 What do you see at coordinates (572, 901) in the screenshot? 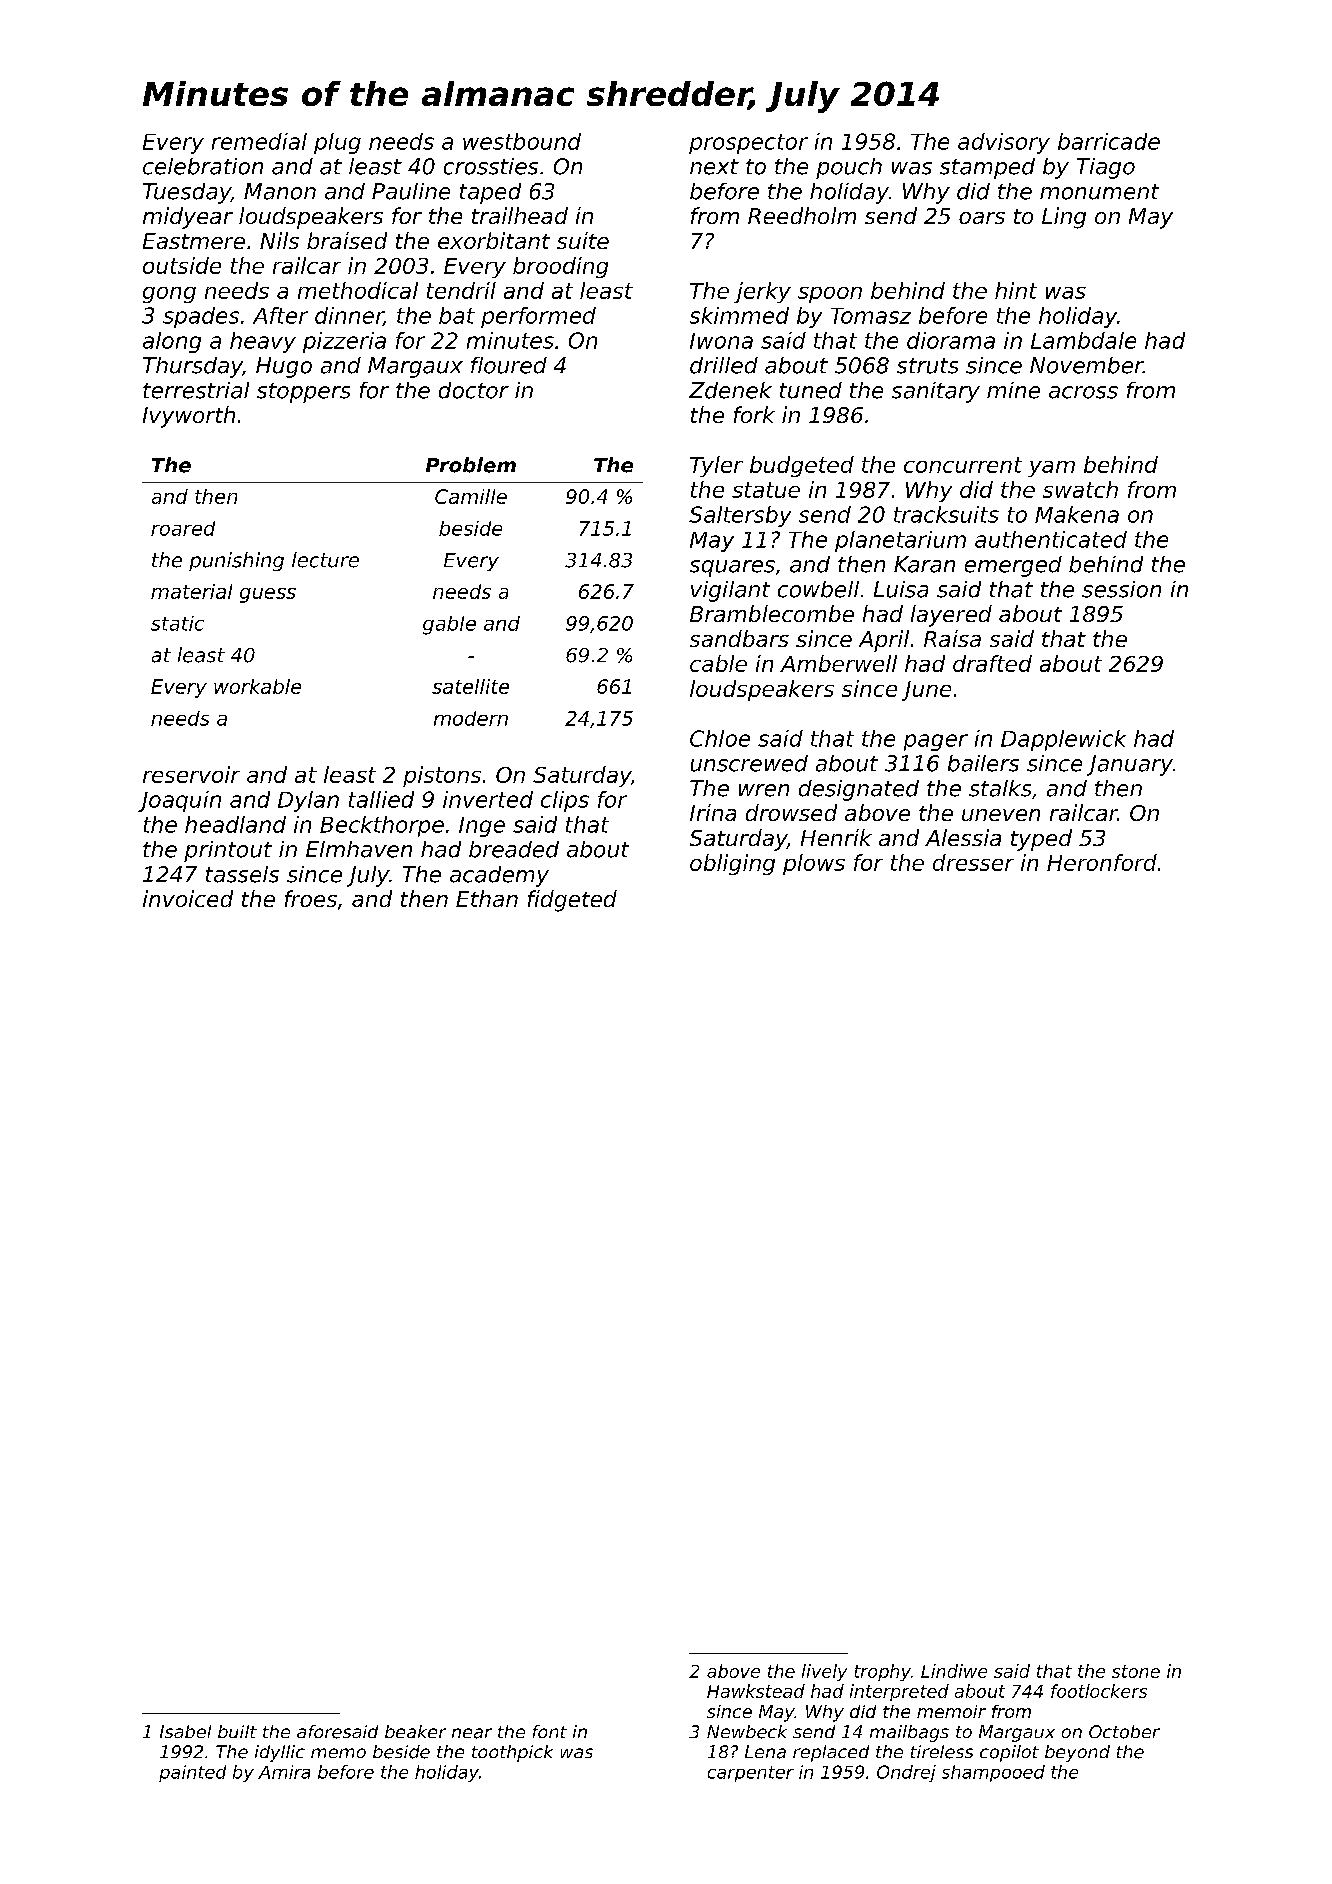
I see `fidgeted` at bounding box center [572, 901].
